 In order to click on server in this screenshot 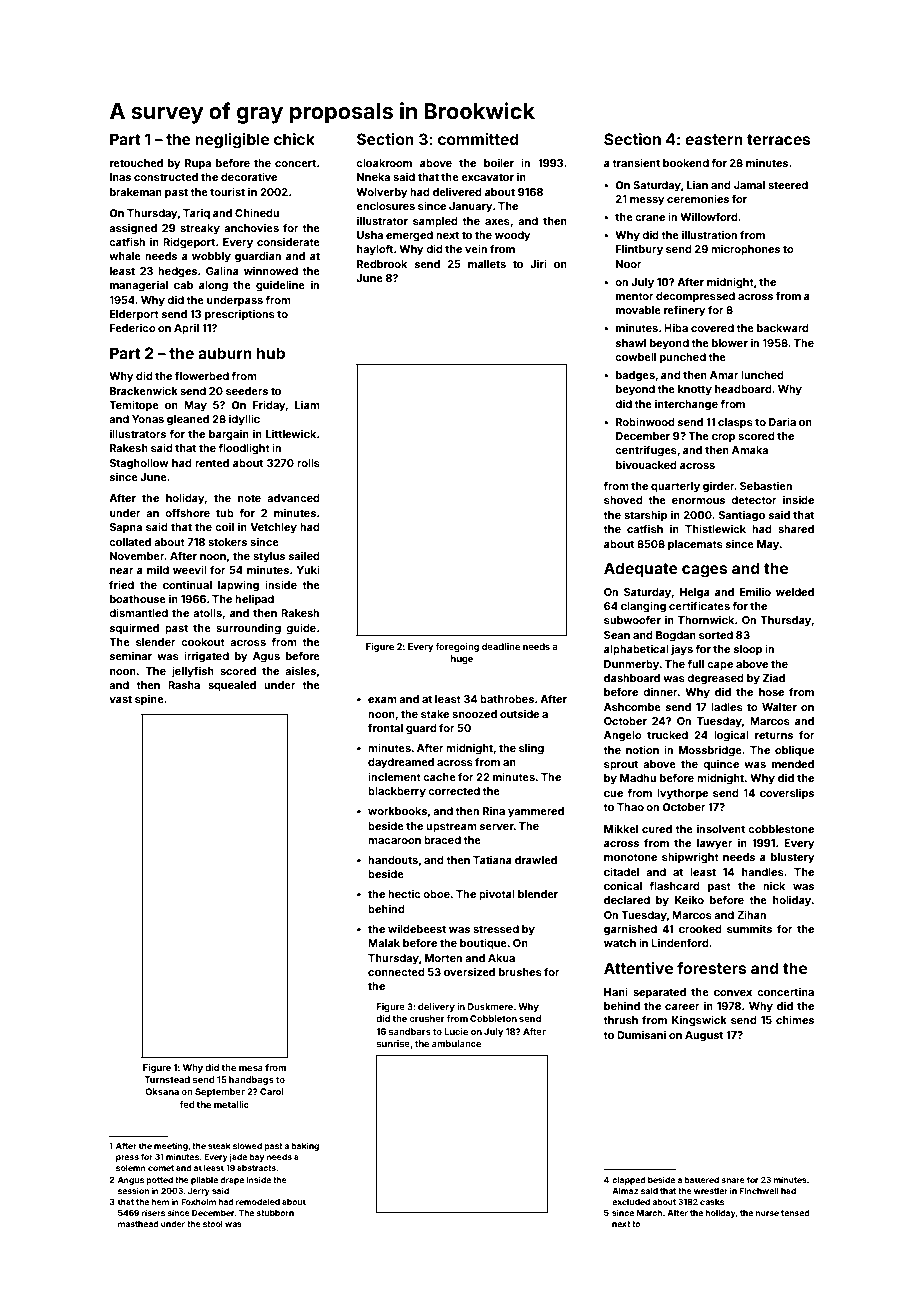, I will do `click(497, 827)`.
